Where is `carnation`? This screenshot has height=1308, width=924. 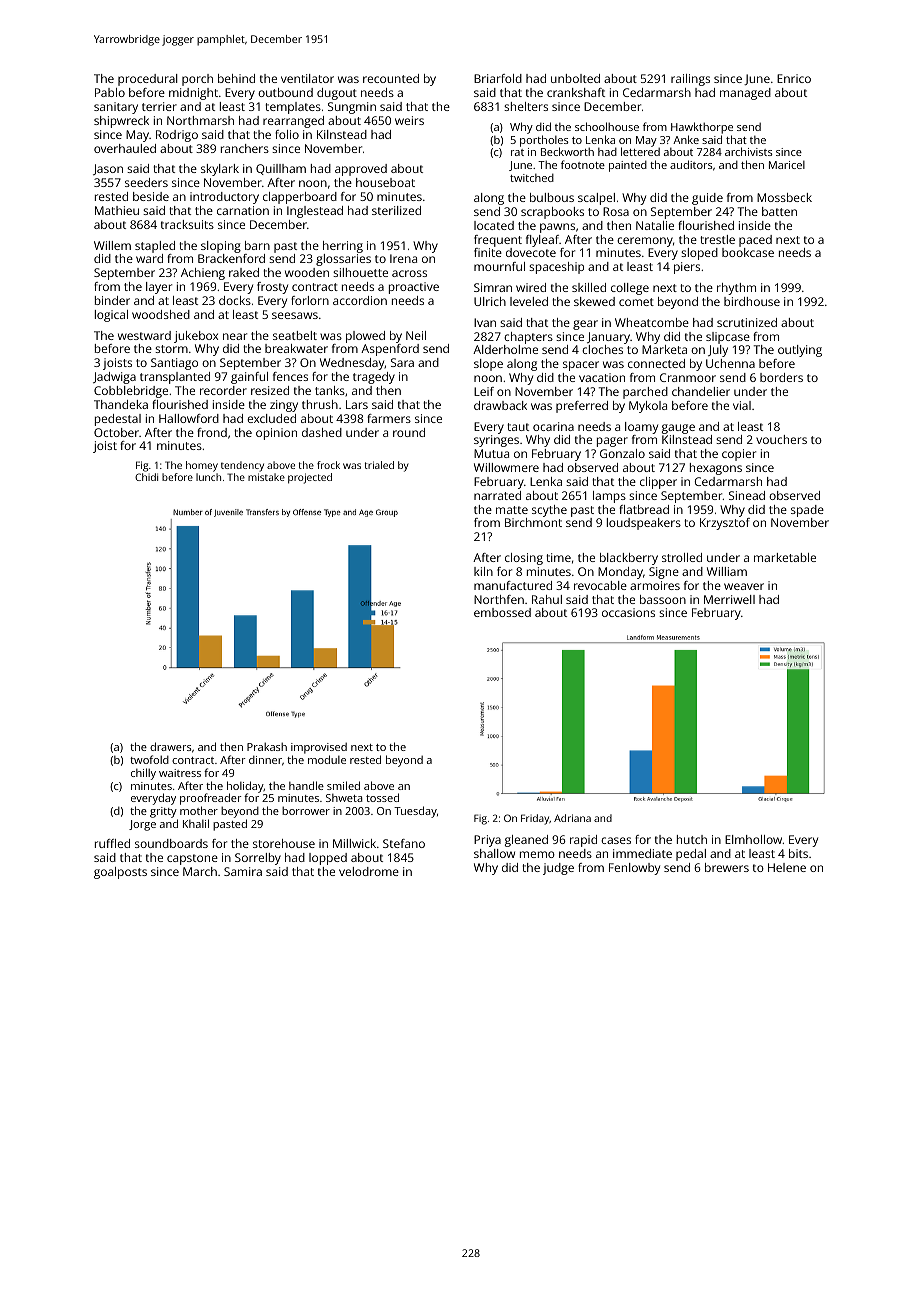 carnation is located at coordinates (243, 210).
